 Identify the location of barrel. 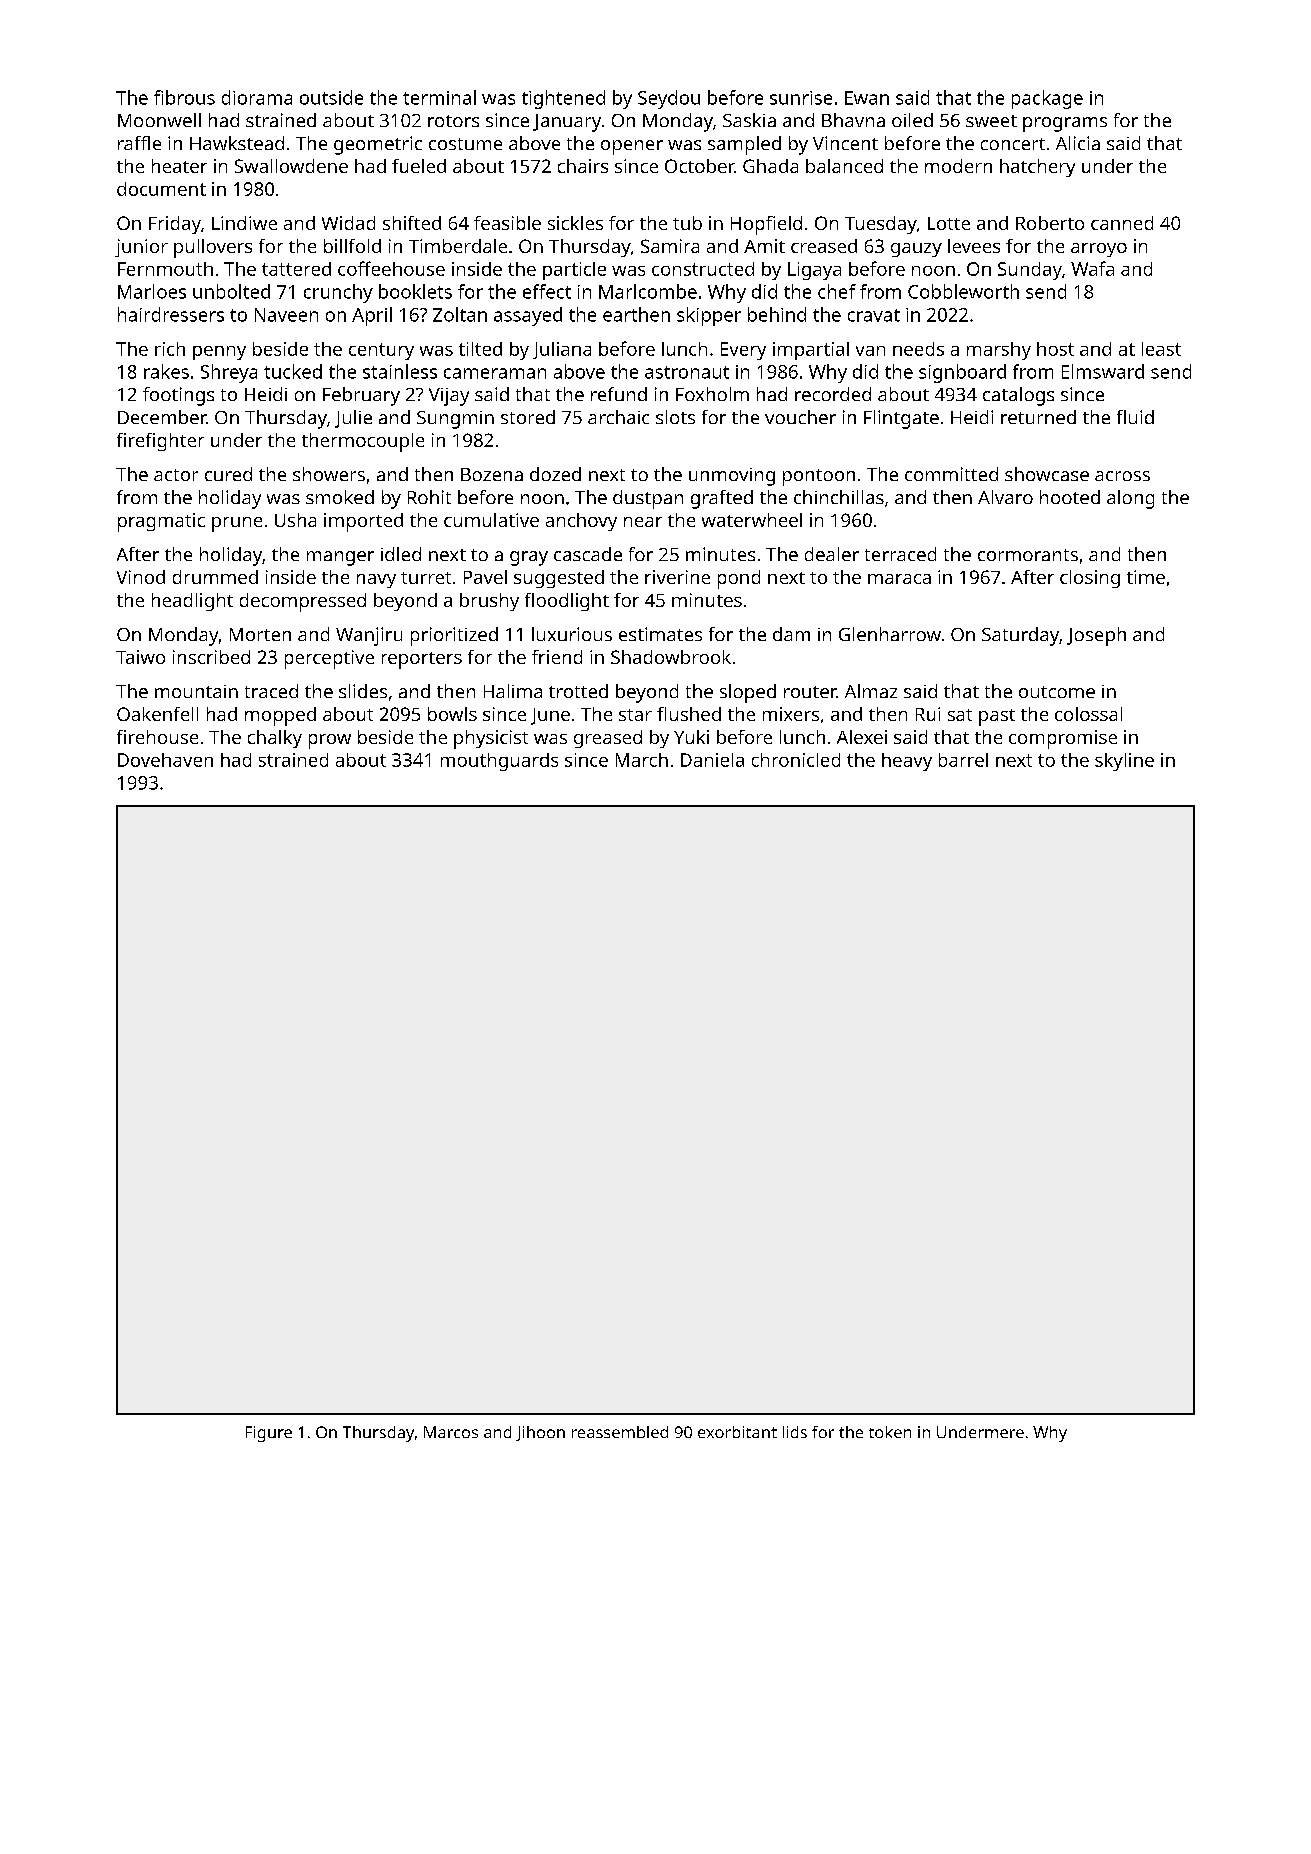
(963, 760).
